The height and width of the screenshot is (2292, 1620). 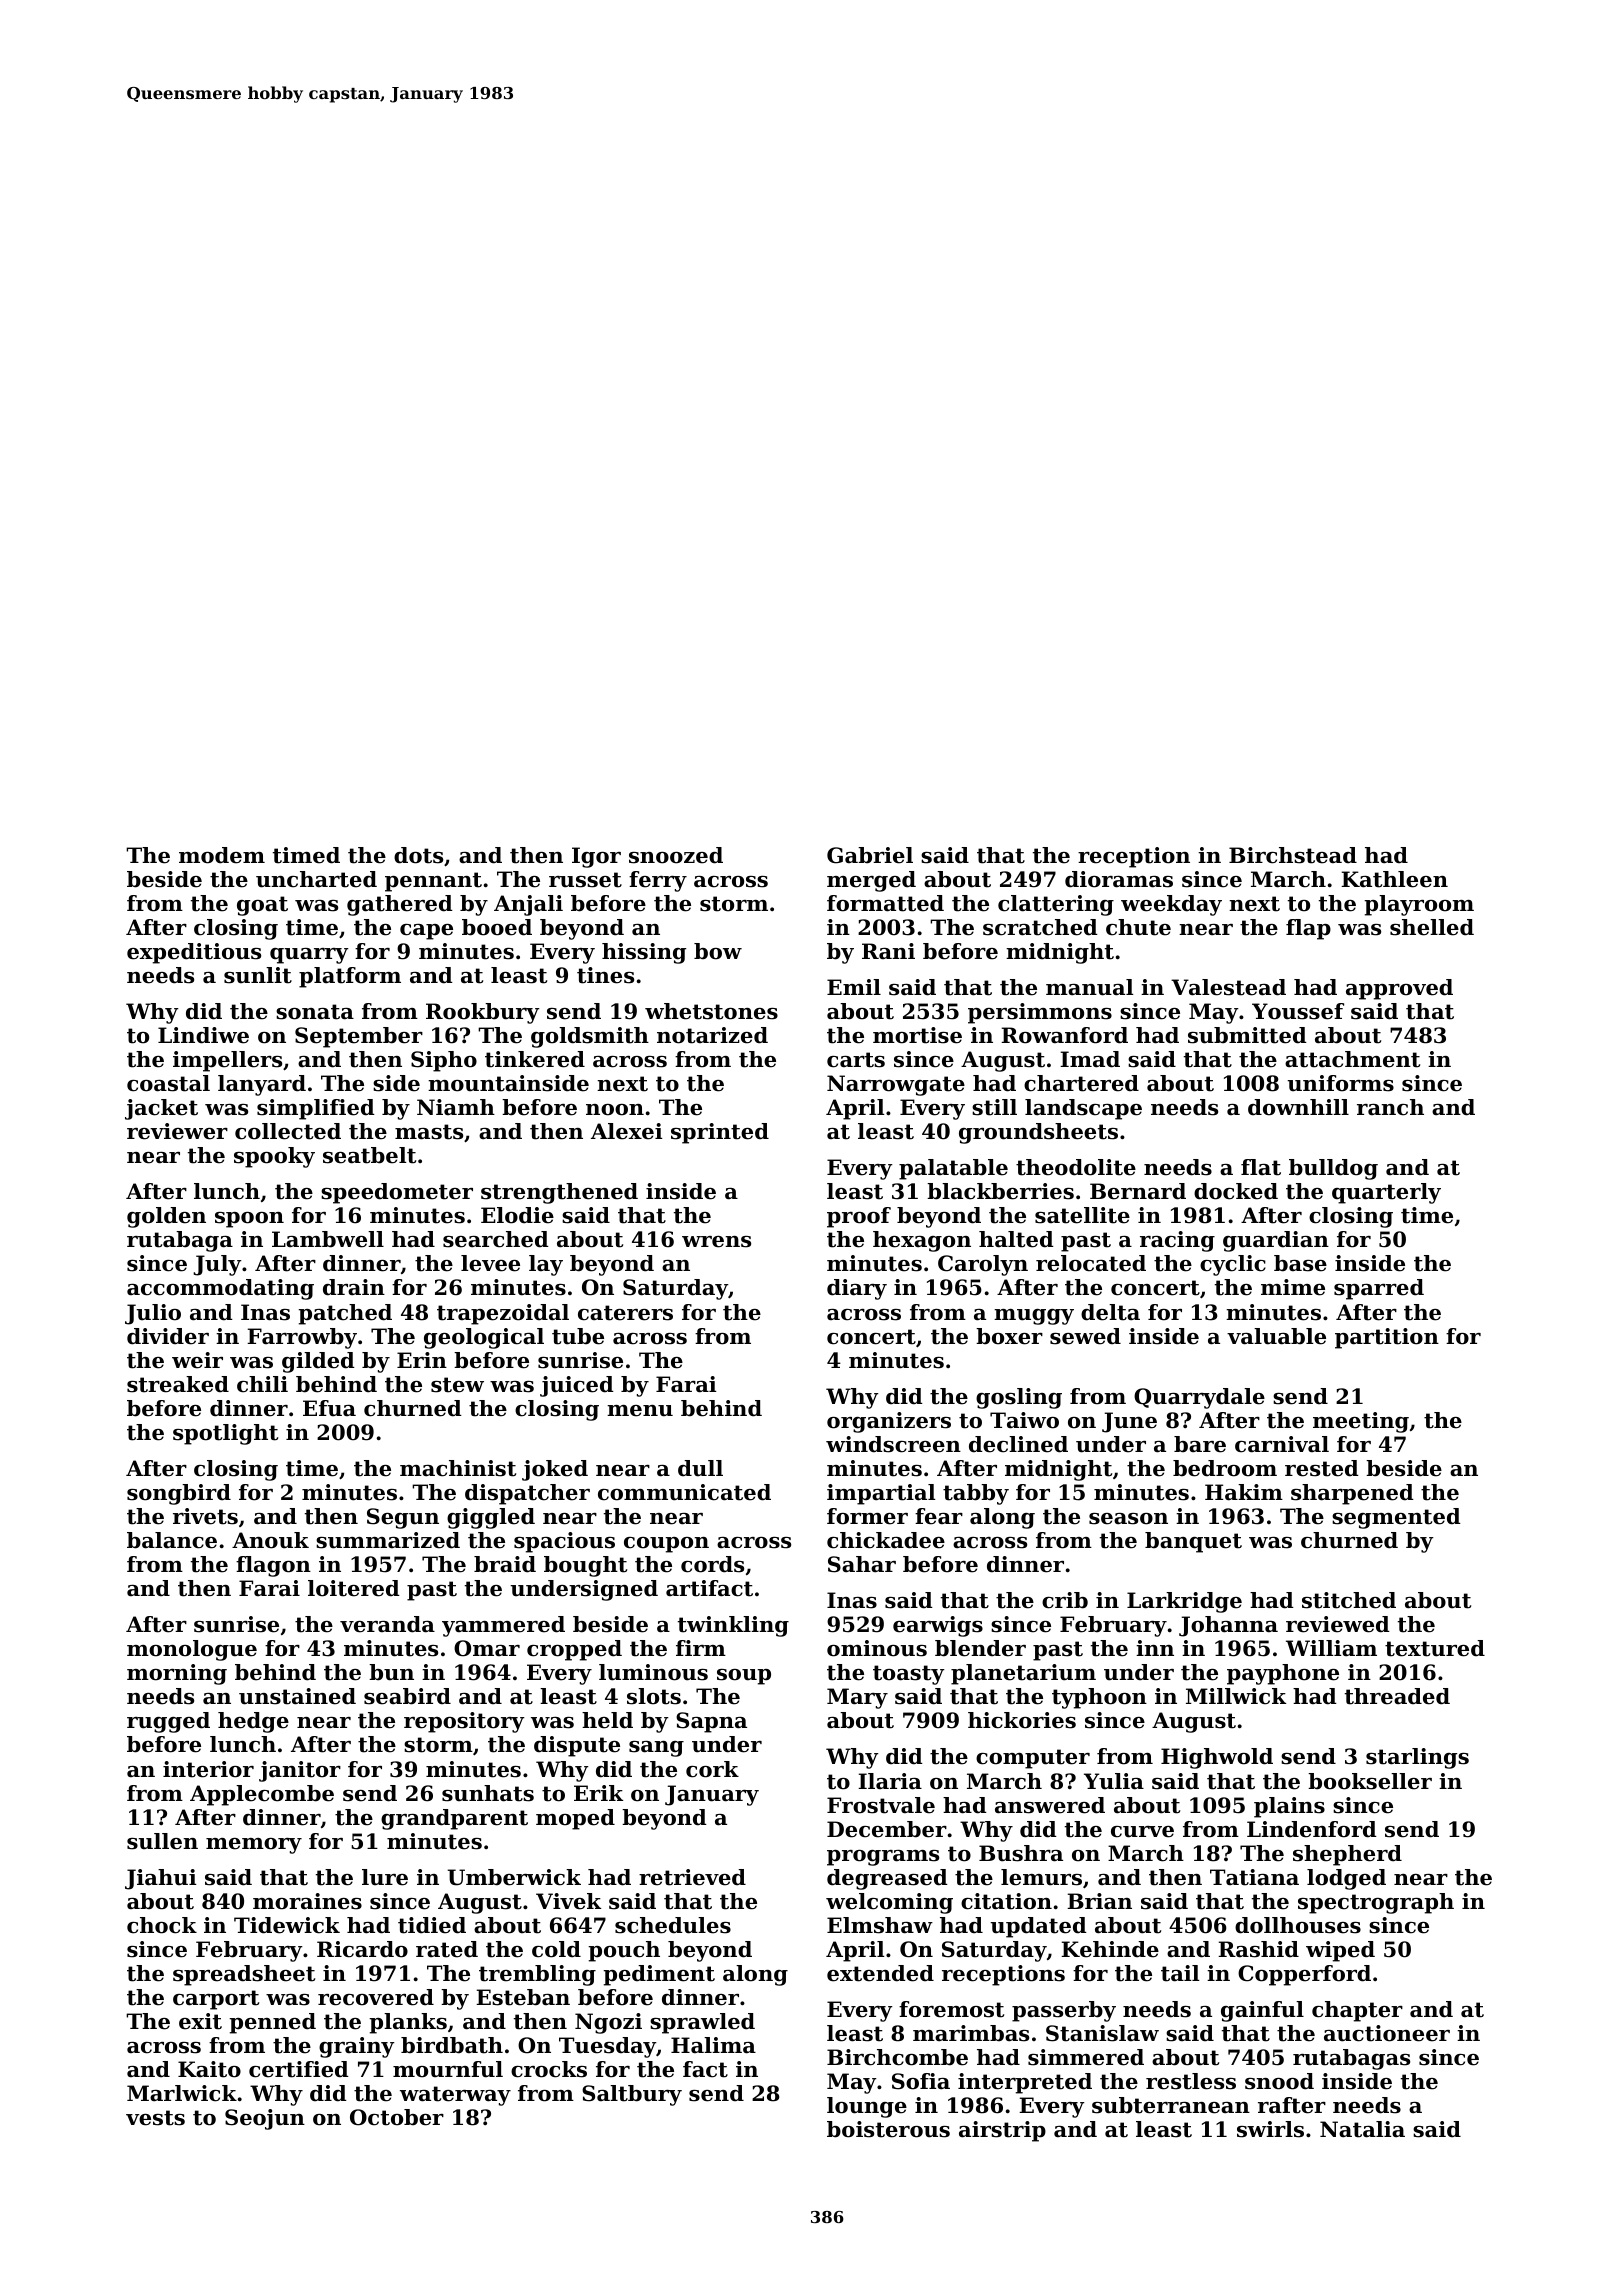 What do you see at coordinates (917, 1035) in the screenshot?
I see `mortise` at bounding box center [917, 1035].
